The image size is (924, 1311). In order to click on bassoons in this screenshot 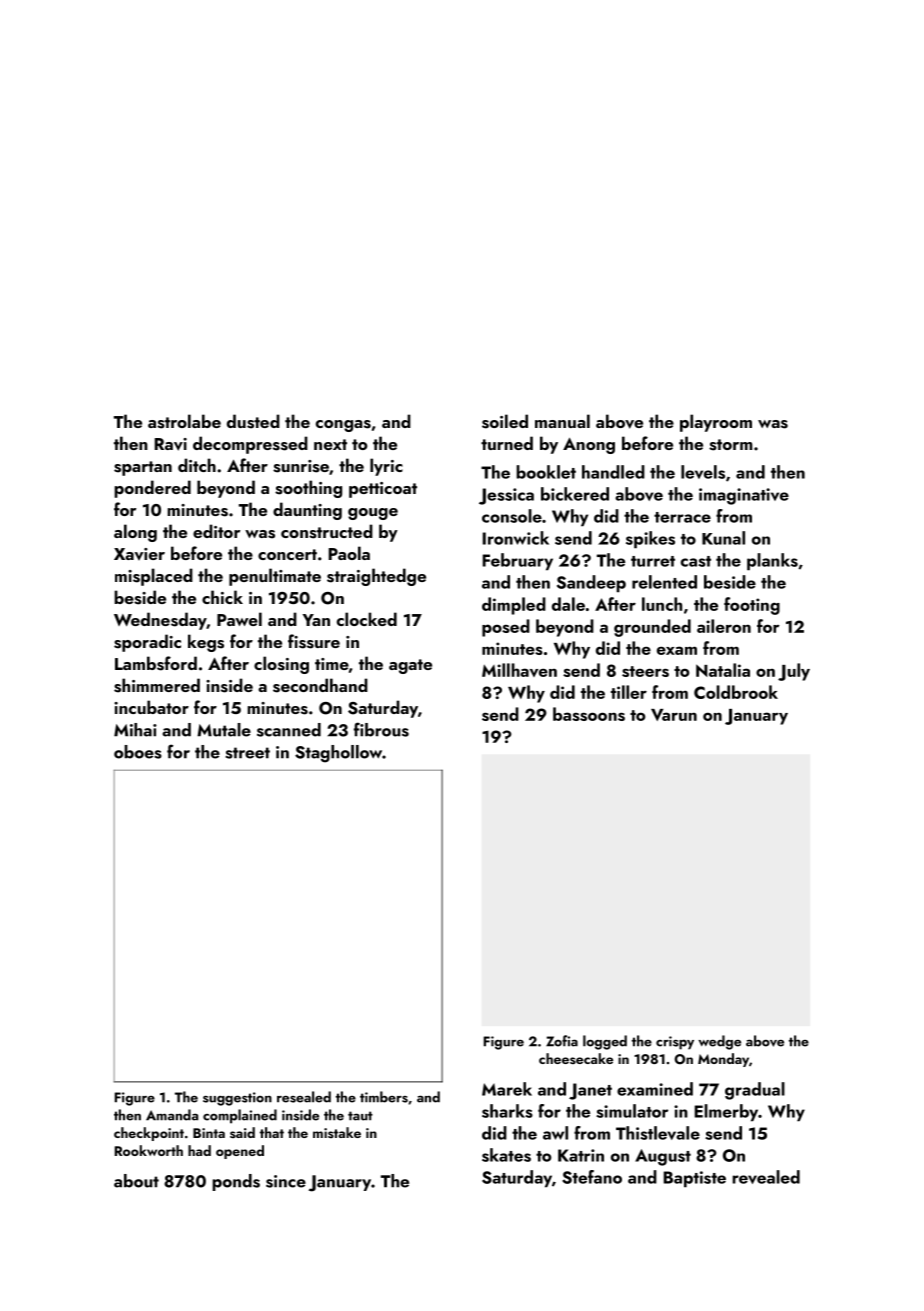, I will do `click(589, 714)`.
